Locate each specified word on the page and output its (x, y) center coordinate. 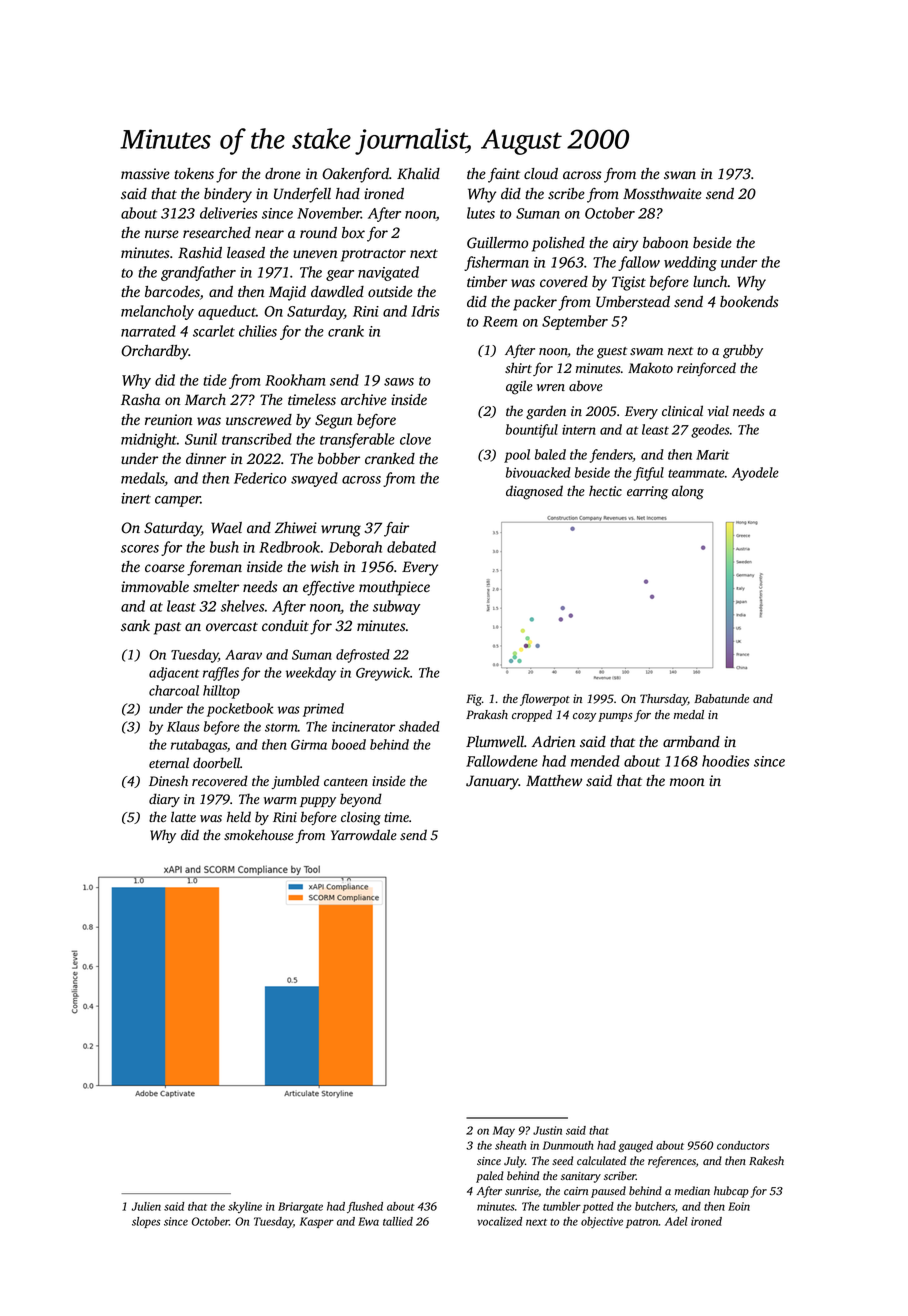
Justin (547, 1130)
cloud (541, 174)
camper (178, 501)
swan (680, 175)
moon (687, 782)
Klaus (183, 726)
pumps (615, 717)
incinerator (363, 727)
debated (411, 547)
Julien (146, 1206)
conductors (743, 1145)
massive (145, 174)
